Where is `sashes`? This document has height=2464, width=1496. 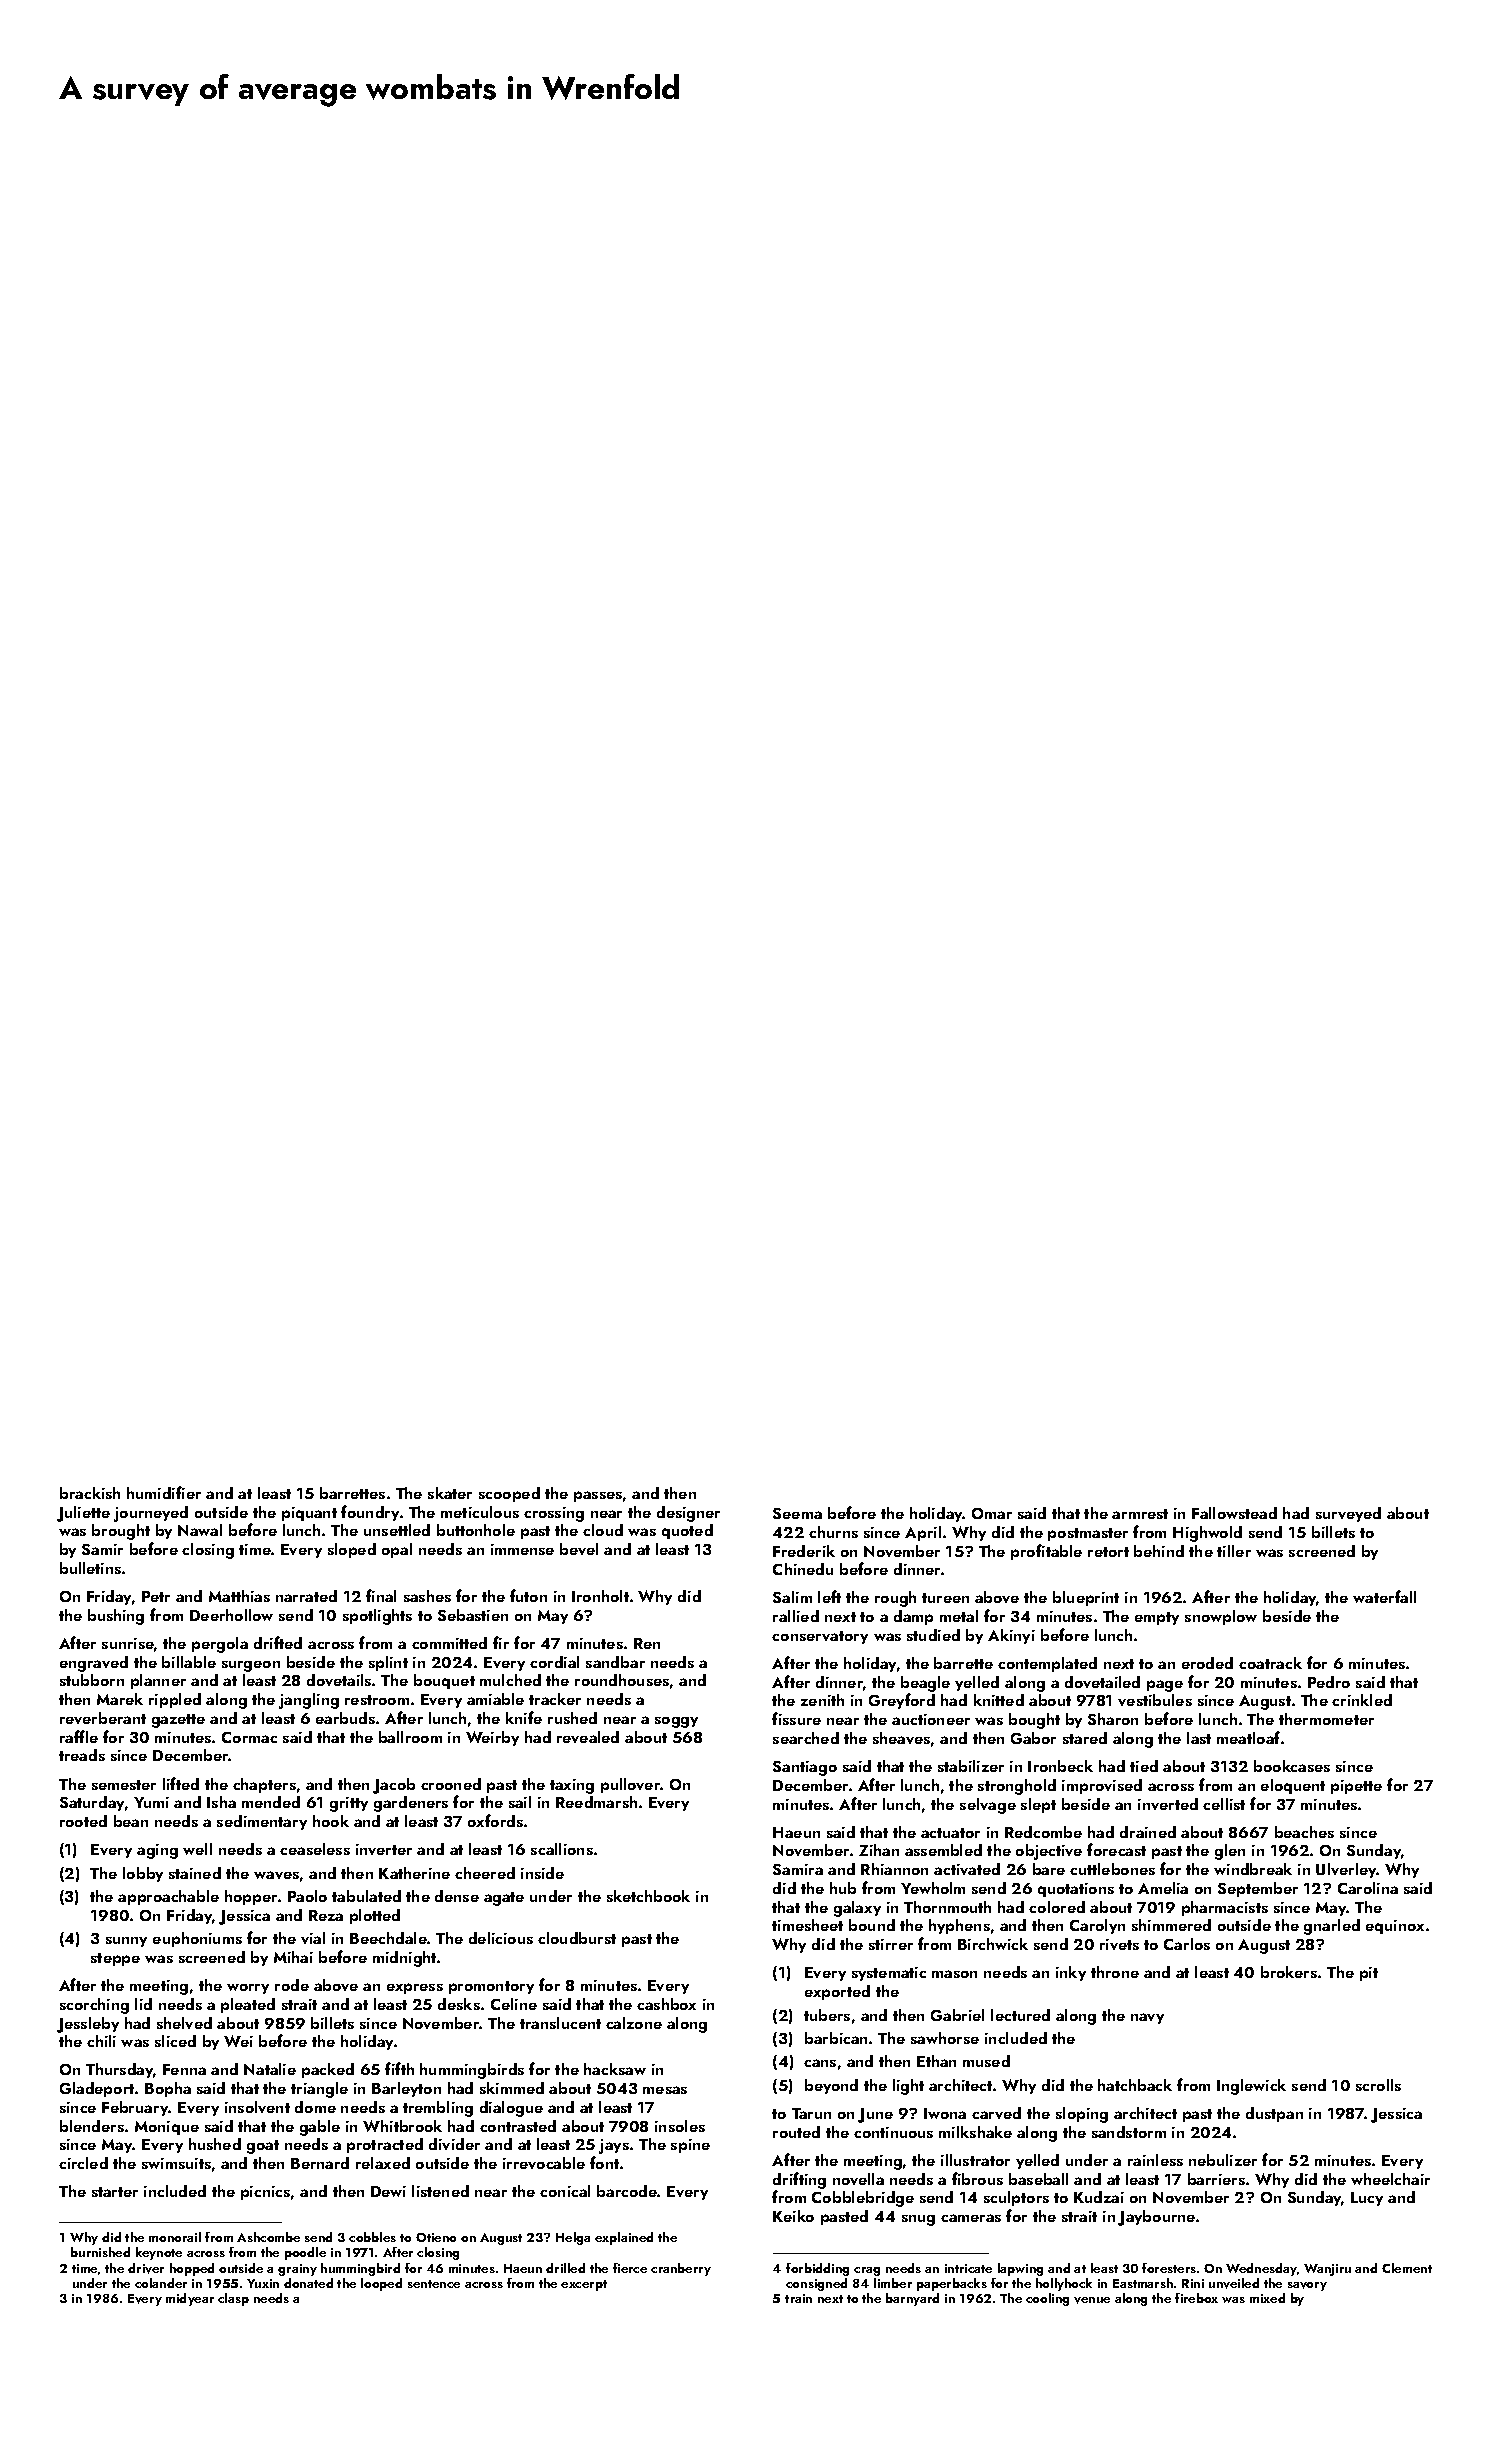 sashes is located at coordinates (427, 1596).
